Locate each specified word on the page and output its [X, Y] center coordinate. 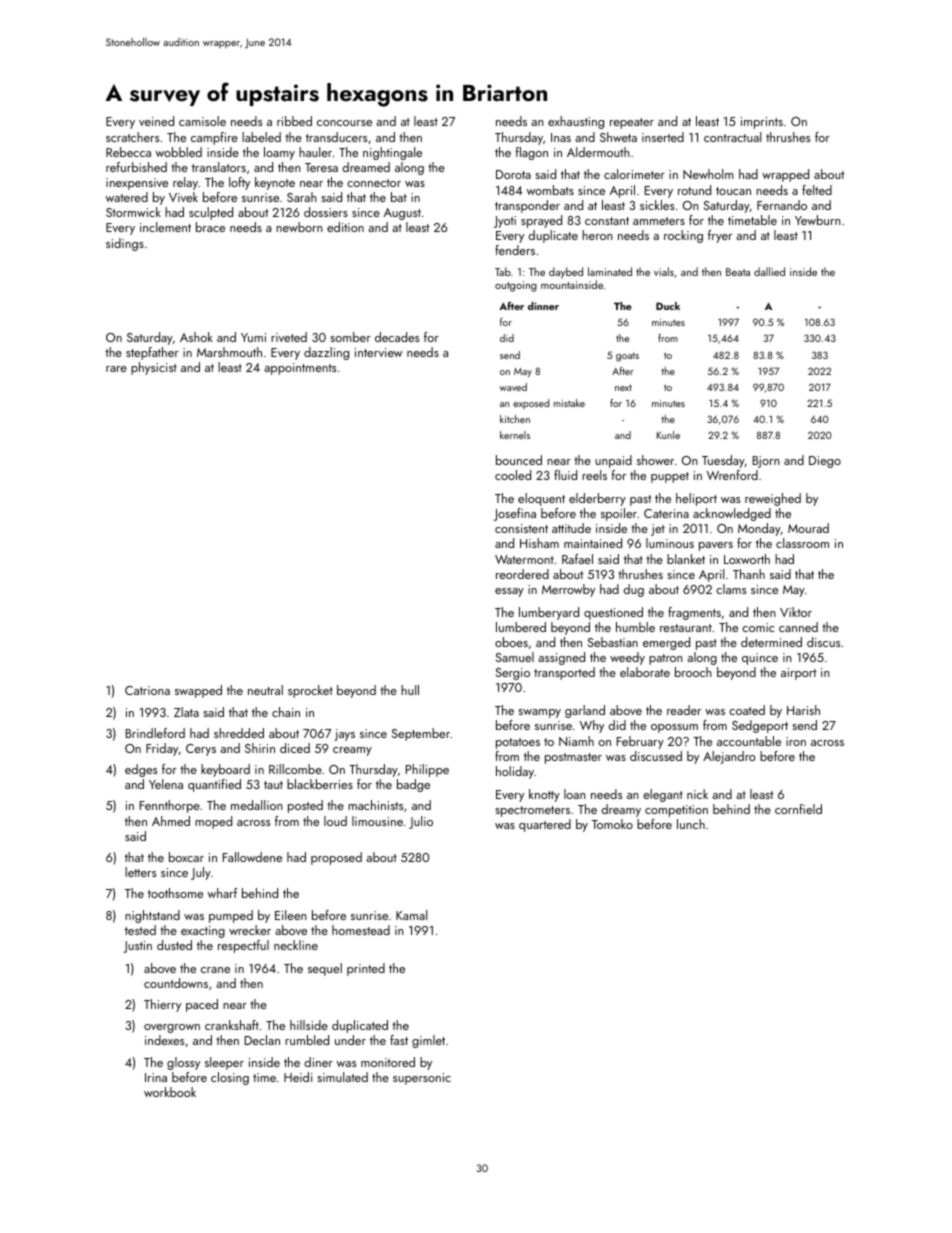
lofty [239, 183]
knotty [544, 795]
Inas [561, 137]
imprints [762, 123]
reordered [522, 574]
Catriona [147, 690]
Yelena [166, 784]
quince [760, 659]
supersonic [422, 1079]
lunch [691, 824]
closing [230, 1078]
